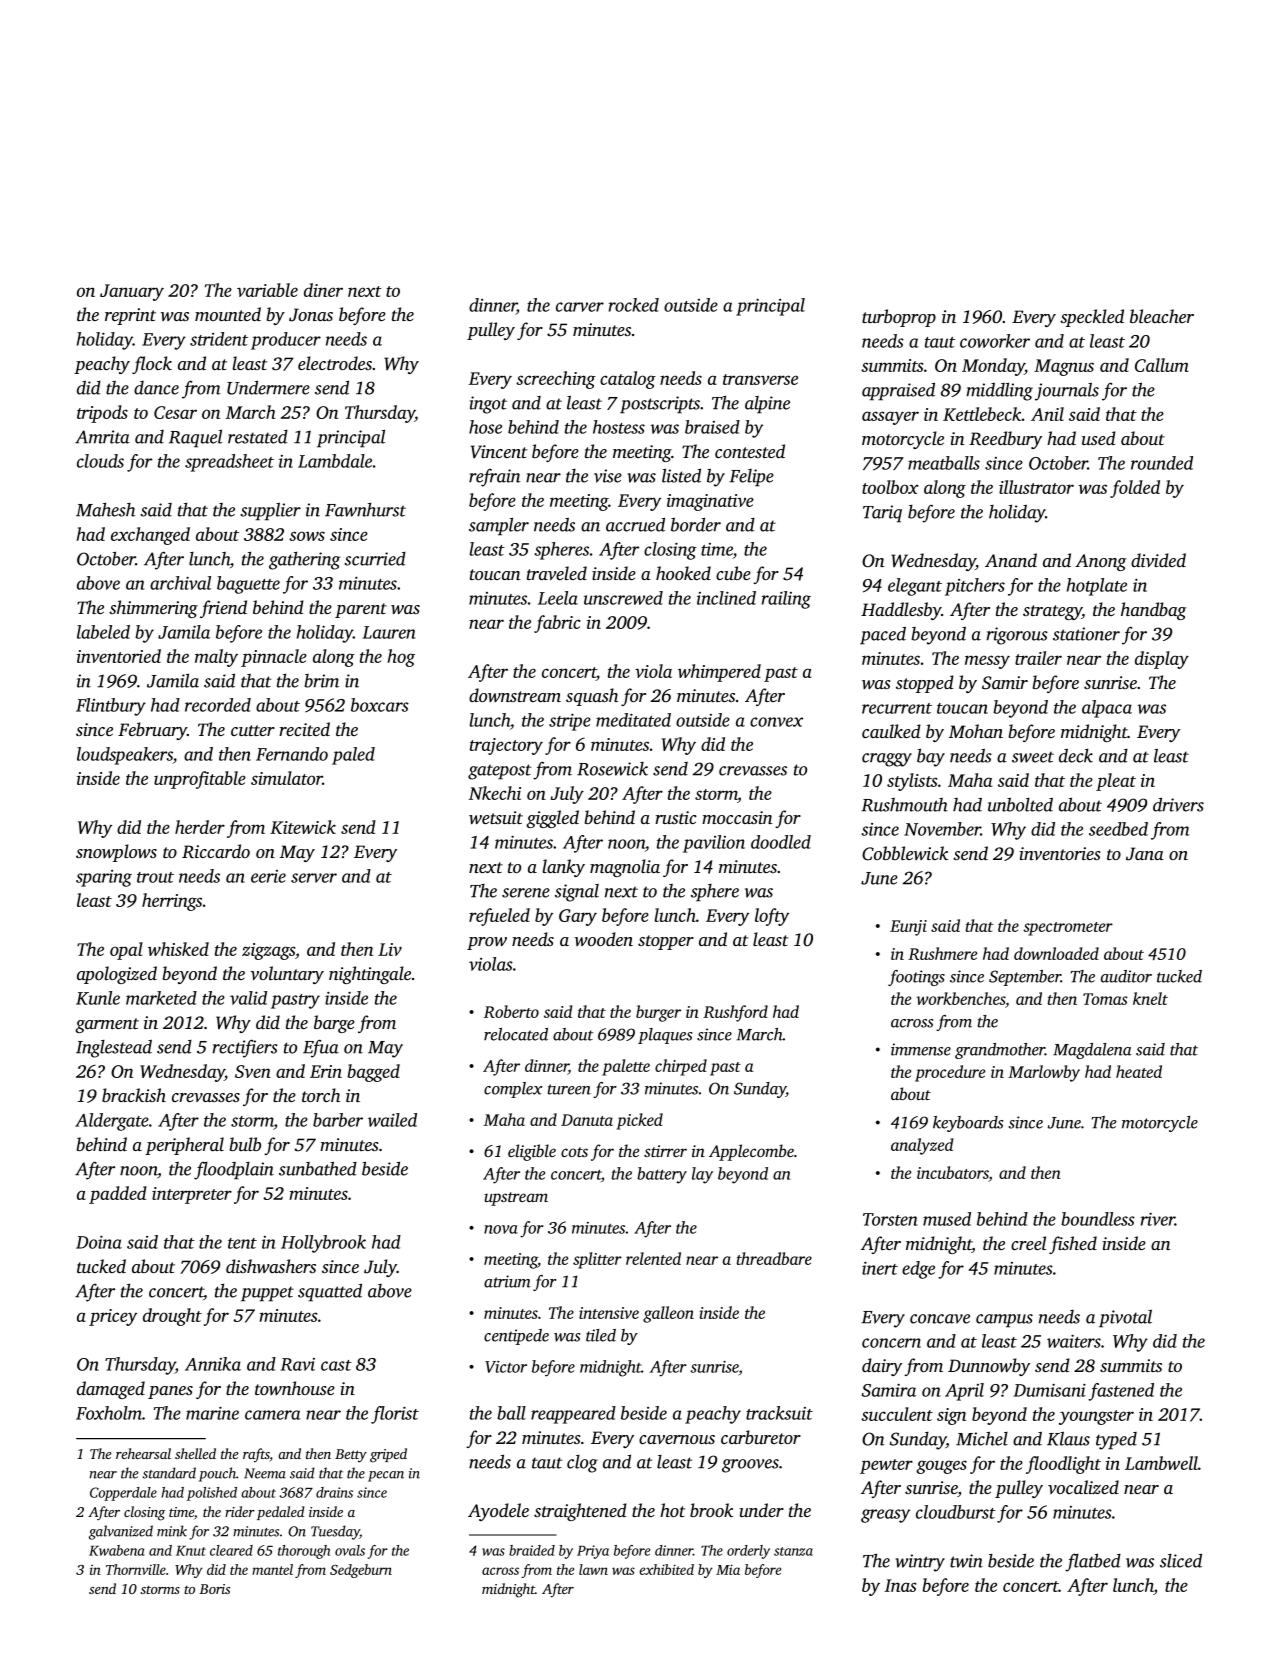 The width and height of the page is (1283, 1661). What do you see at coordinates (1036, 487) in the page?
I see `illustrator` at bounding box center [1036, 487].
